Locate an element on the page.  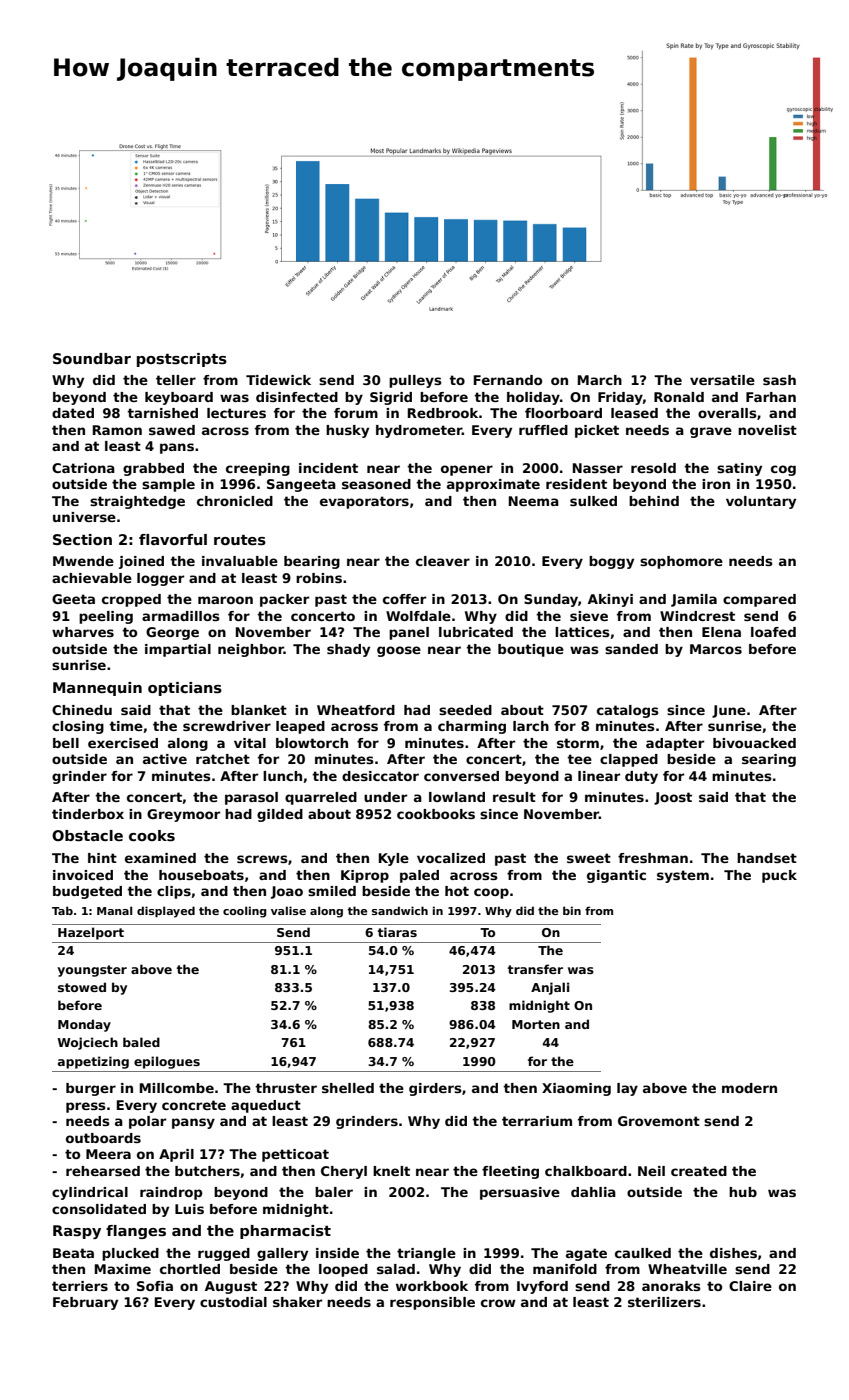
Fernando is located at coordinates (508, 380).
